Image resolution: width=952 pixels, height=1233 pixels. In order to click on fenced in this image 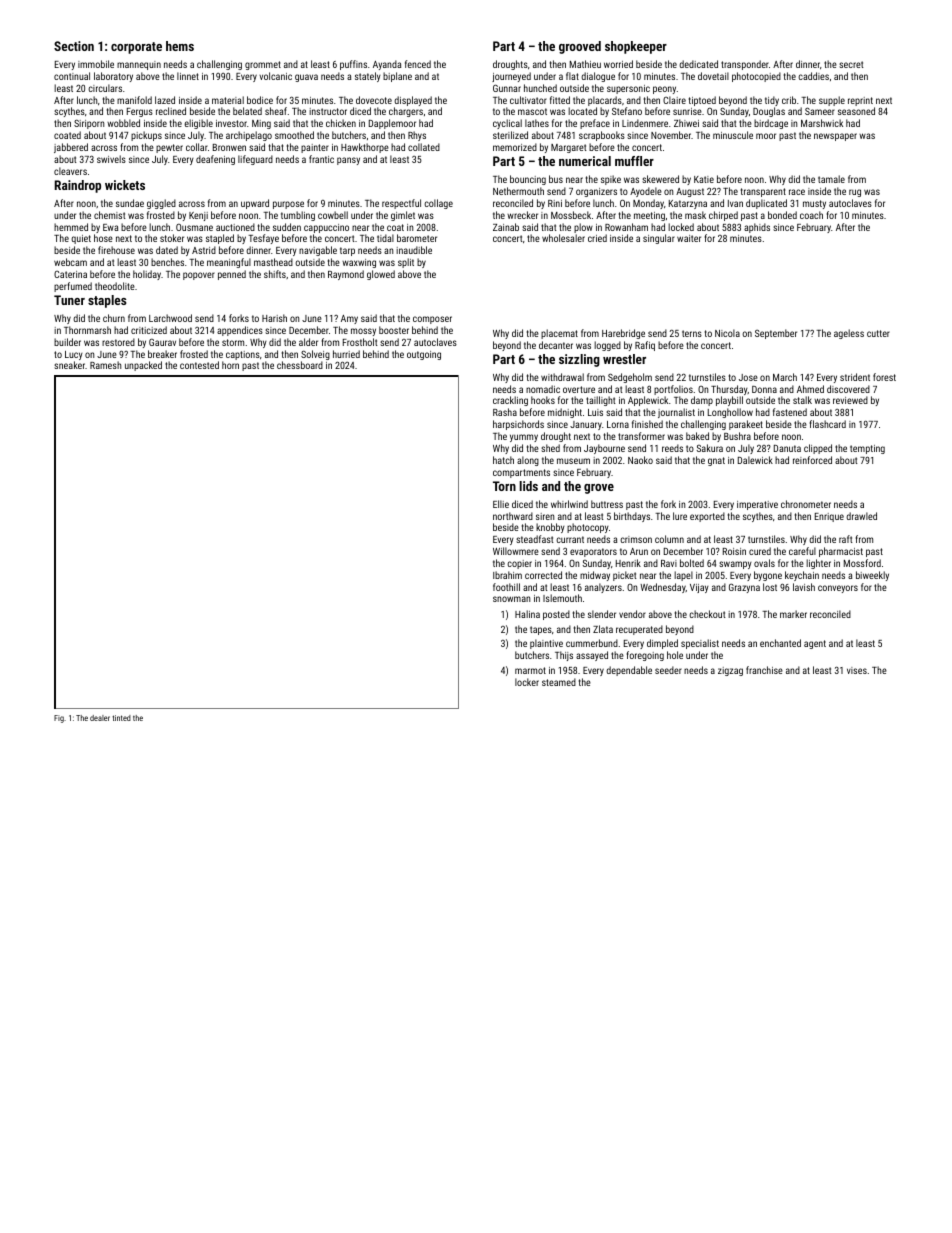, I will do `click(418, 64)`.
